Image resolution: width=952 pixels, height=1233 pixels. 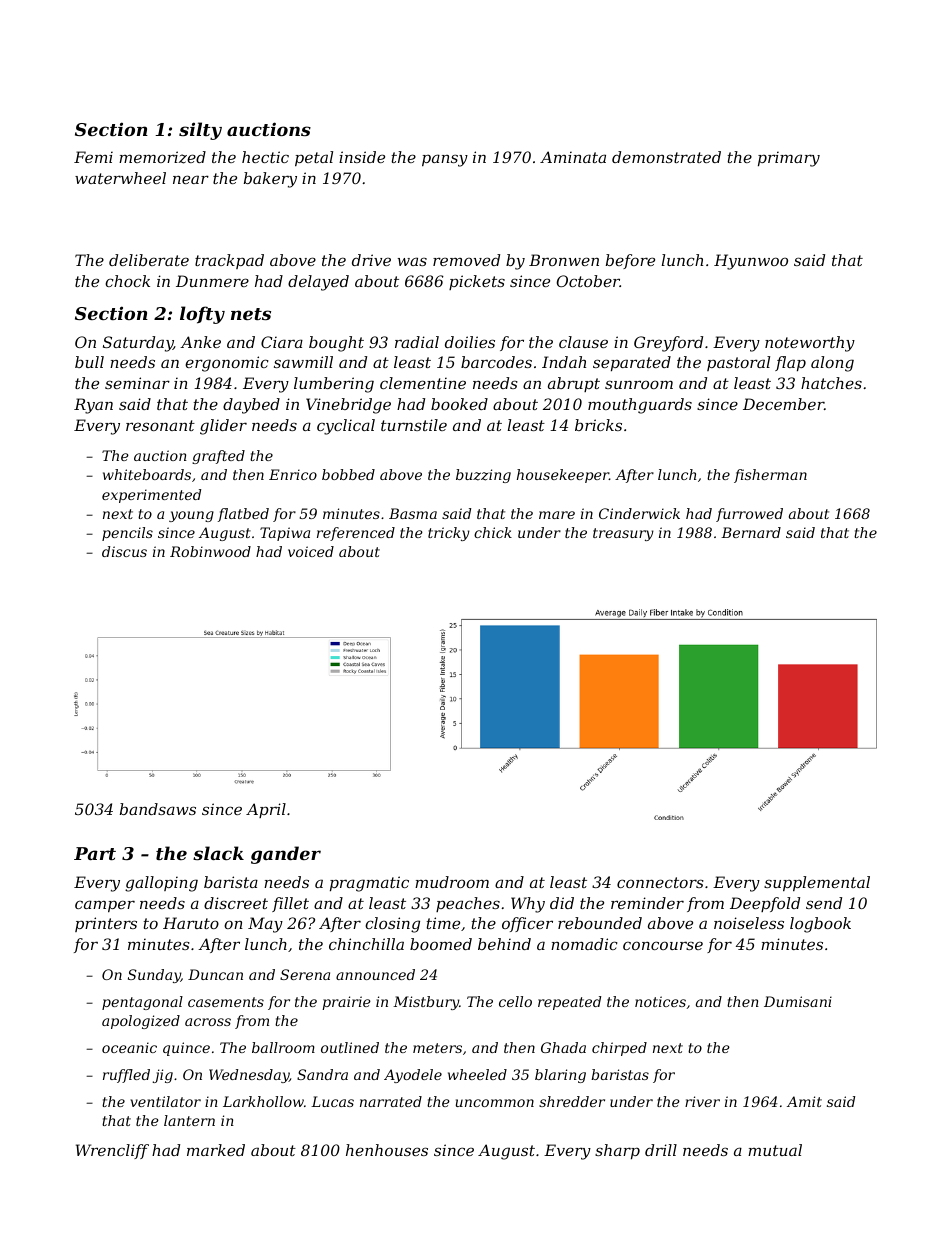 What do you see at coordinates (660, 882) in the screenshot?
I see `connectors` at bounding box center [660, 882].
